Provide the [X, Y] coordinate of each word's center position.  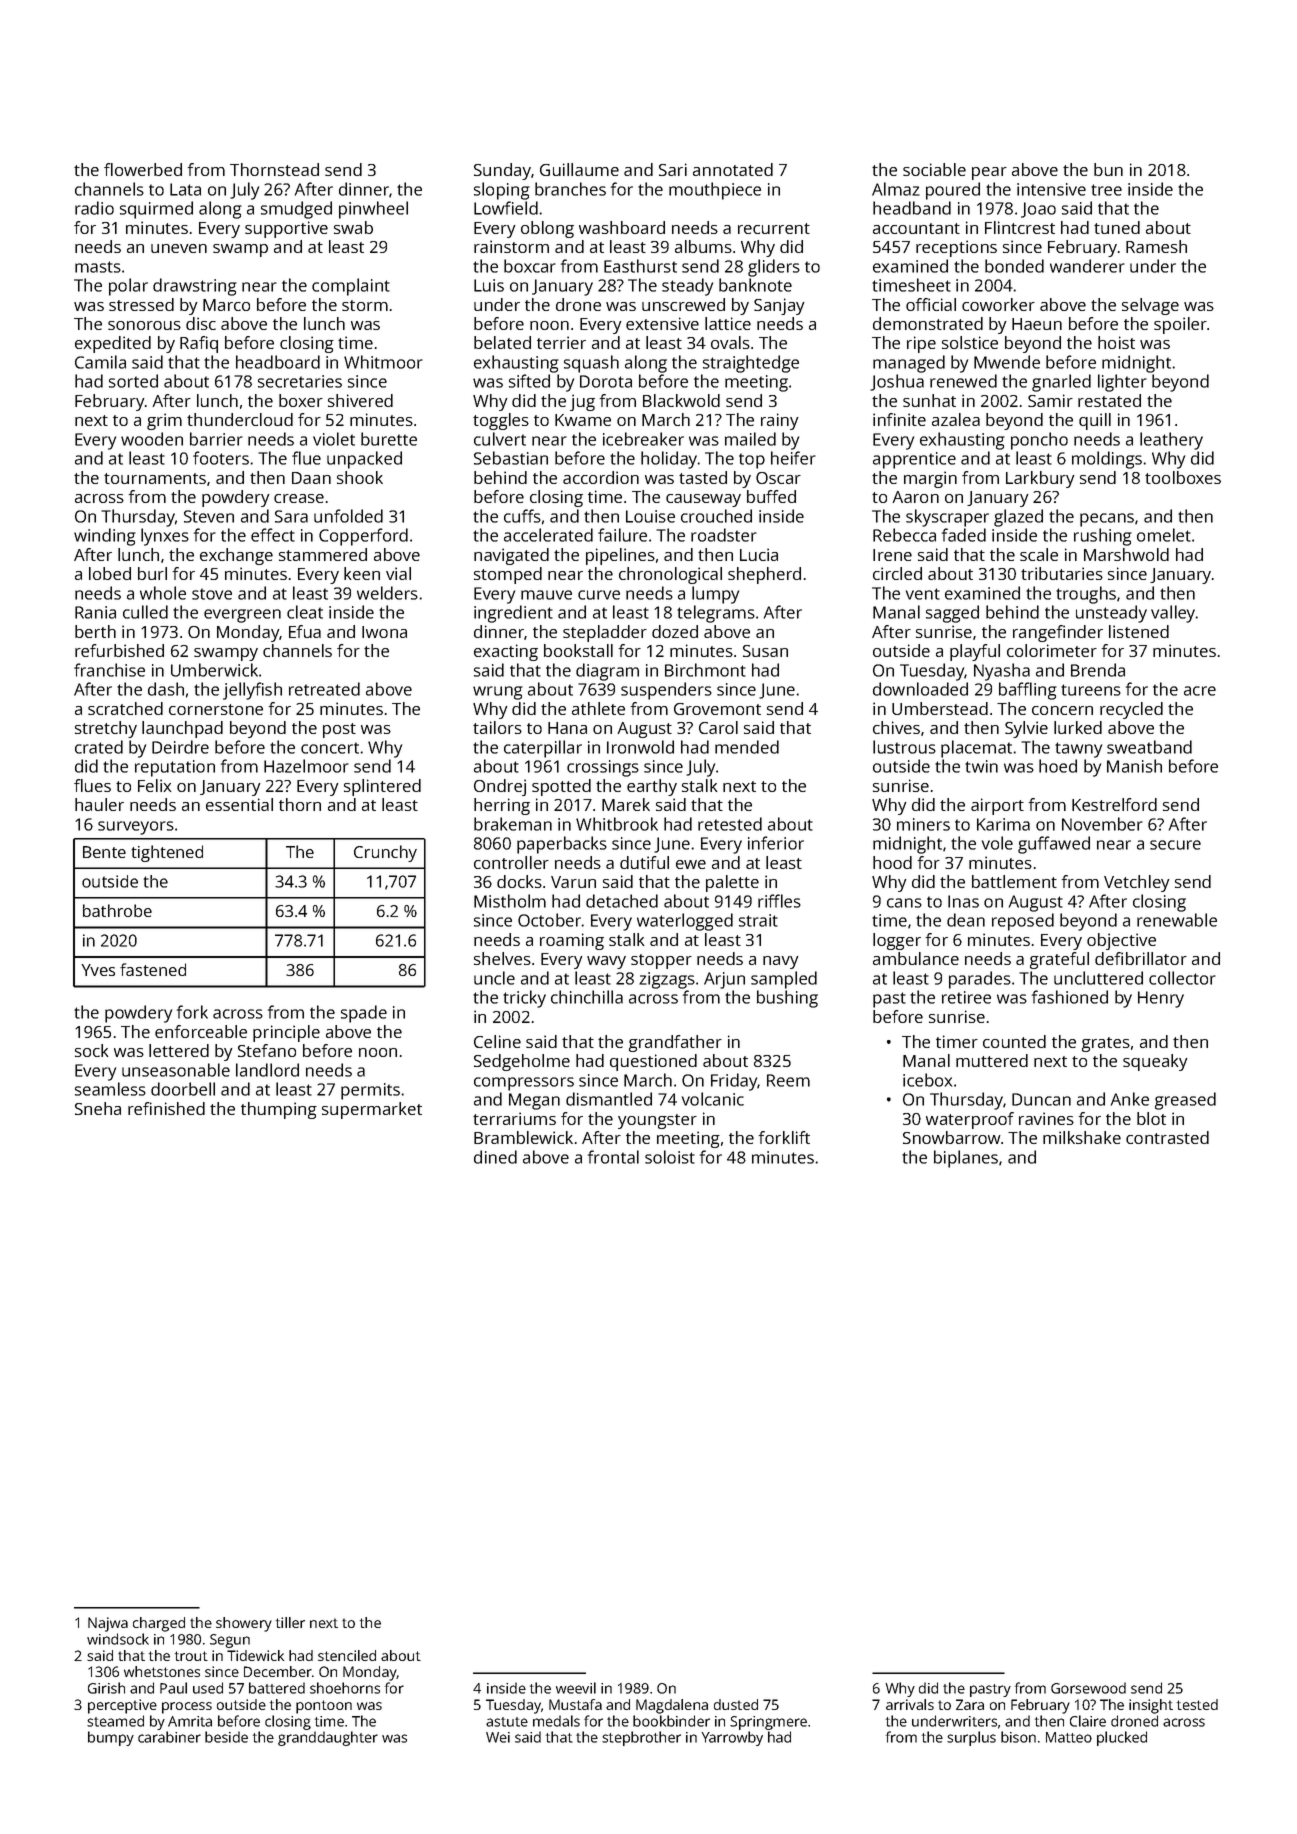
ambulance [916, 958]
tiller [290, 1622]
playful [975, 652]
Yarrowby [732, 1738]
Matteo [1069, 1737]
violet [334, 439]
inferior [776, 843]
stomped [508, 575]
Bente [104, 852]
